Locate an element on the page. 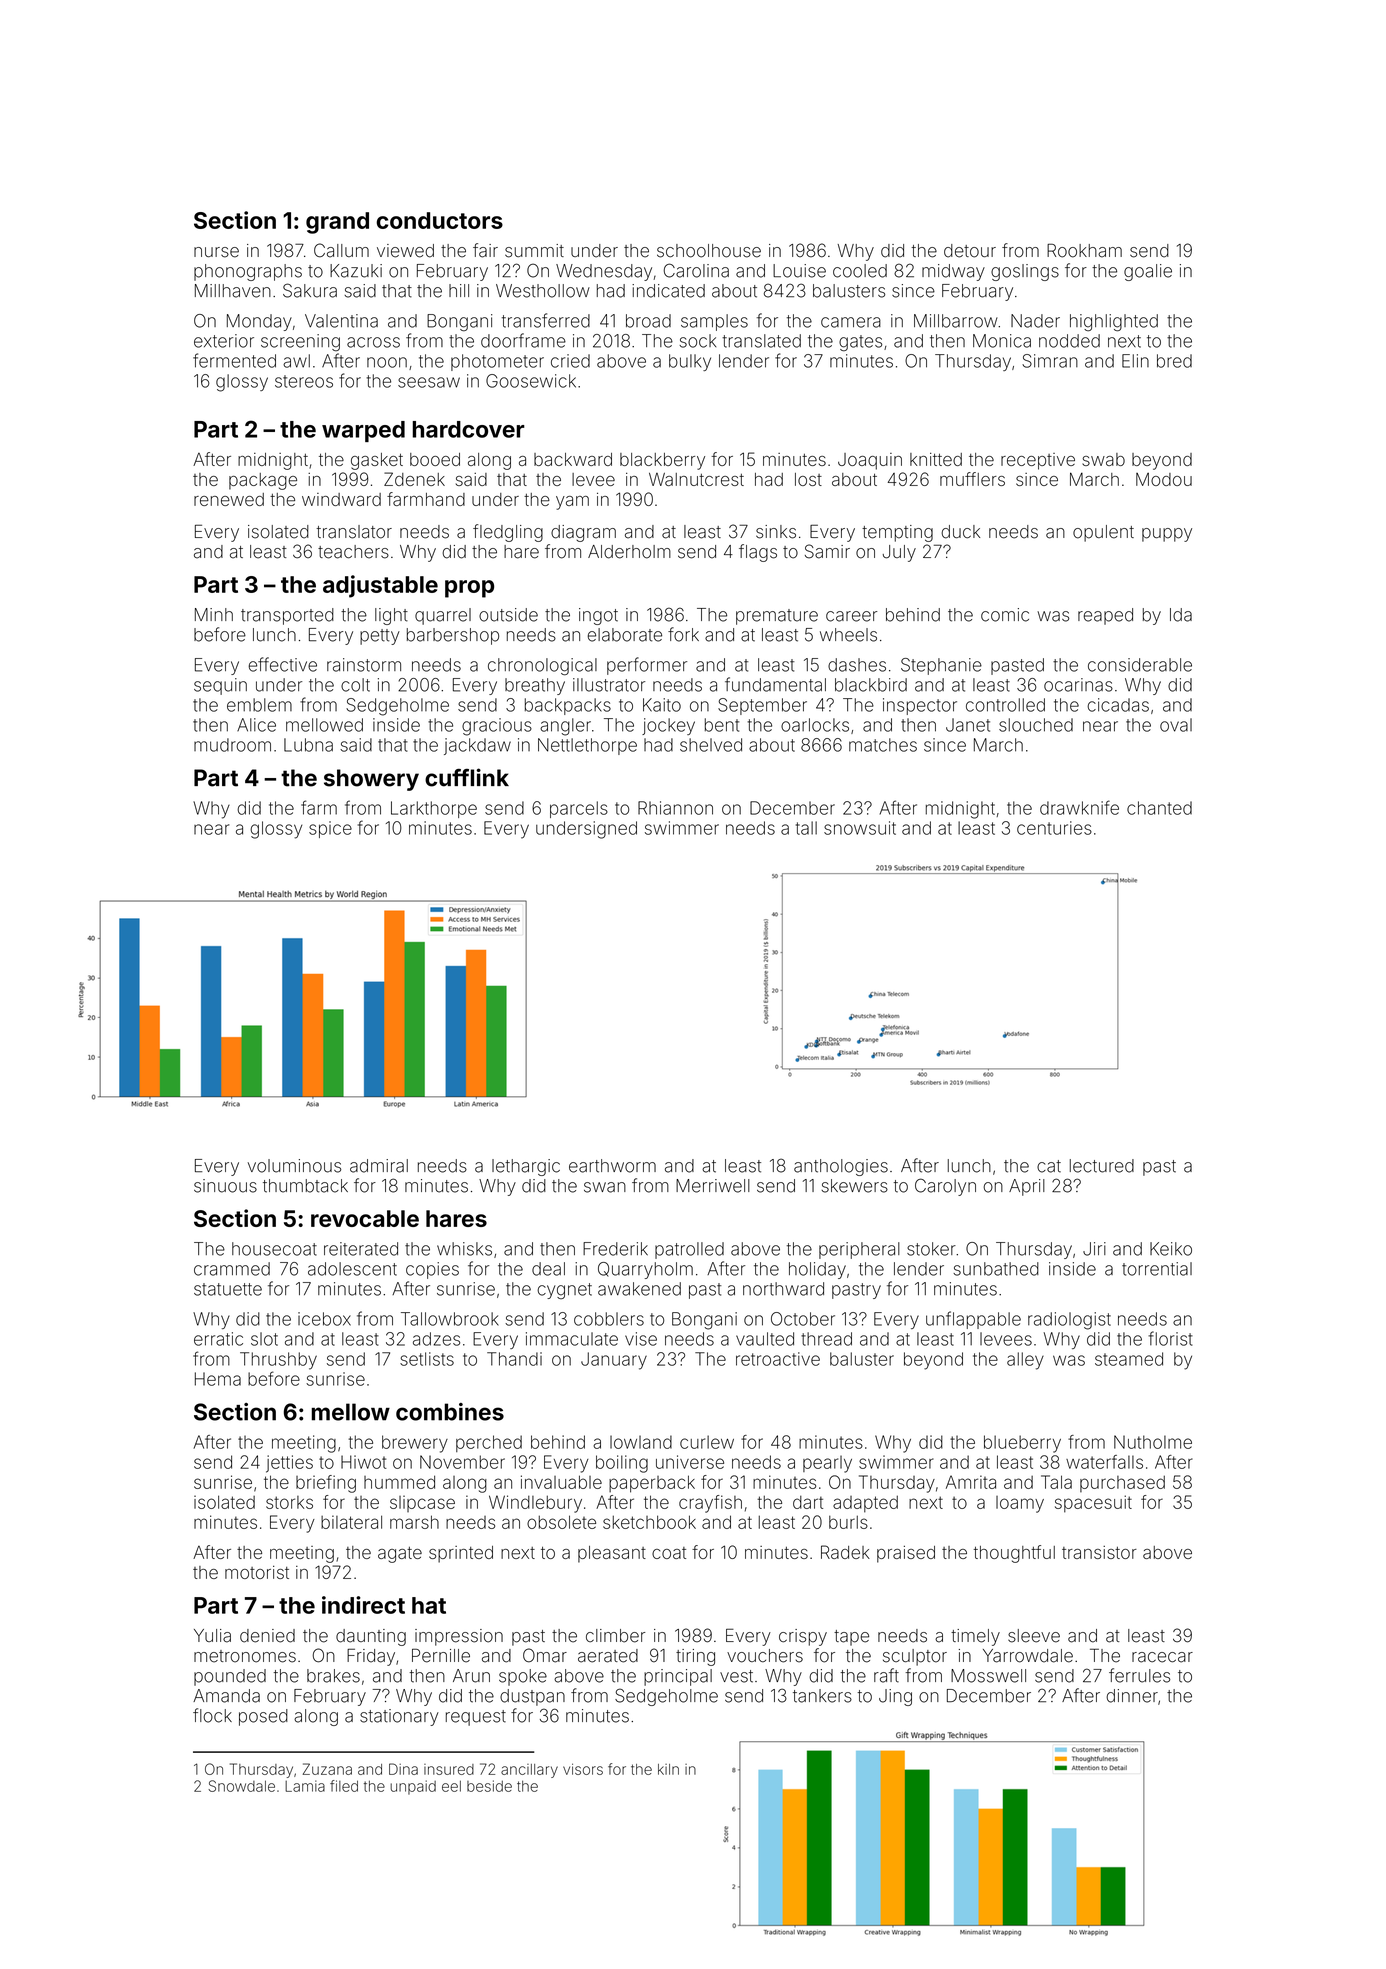 This document has height=1969, width=1386. sleeve is located at coordinates (1034, 1636).
